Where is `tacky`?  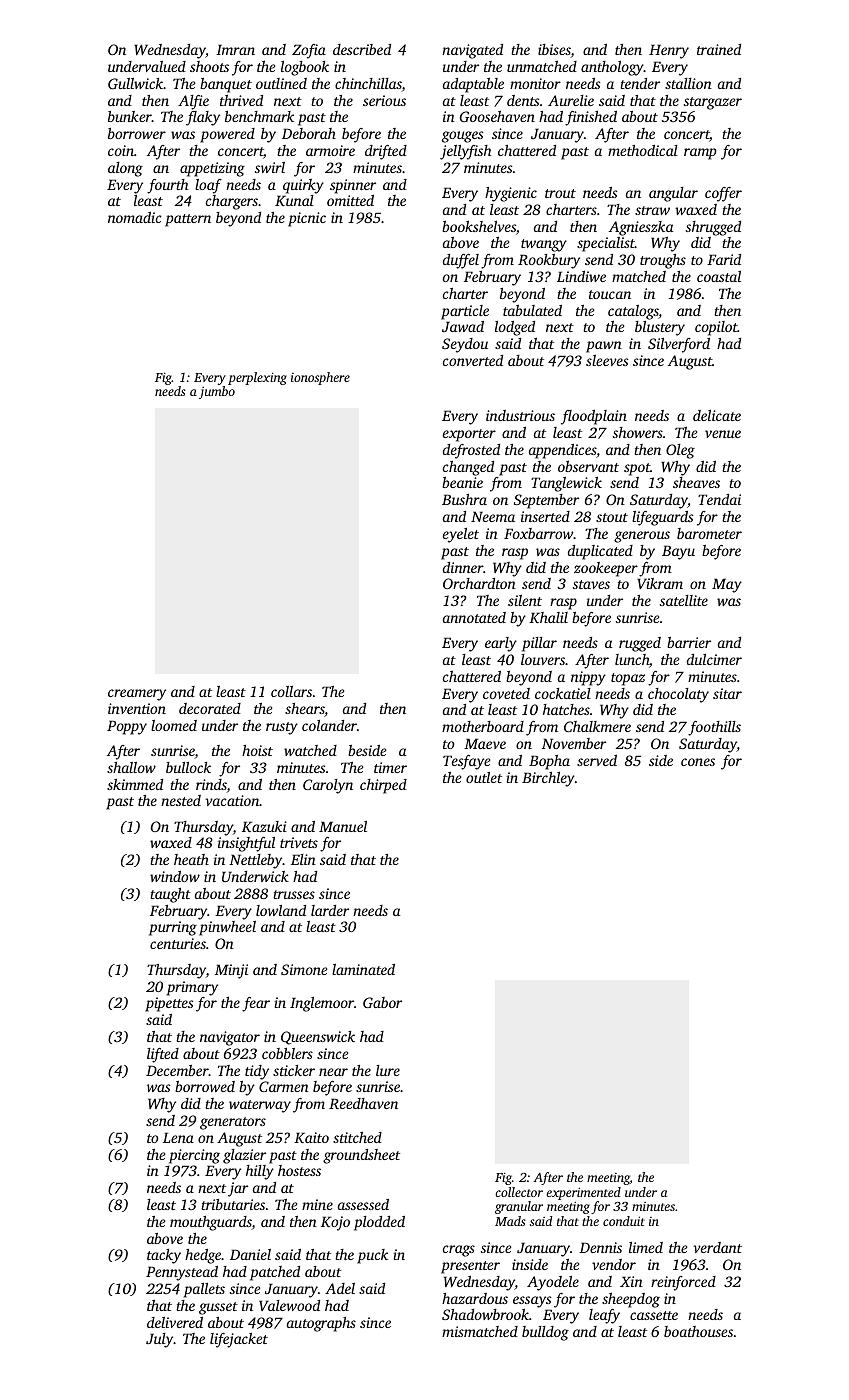
tacky is located at coordinates (164, 1256).
